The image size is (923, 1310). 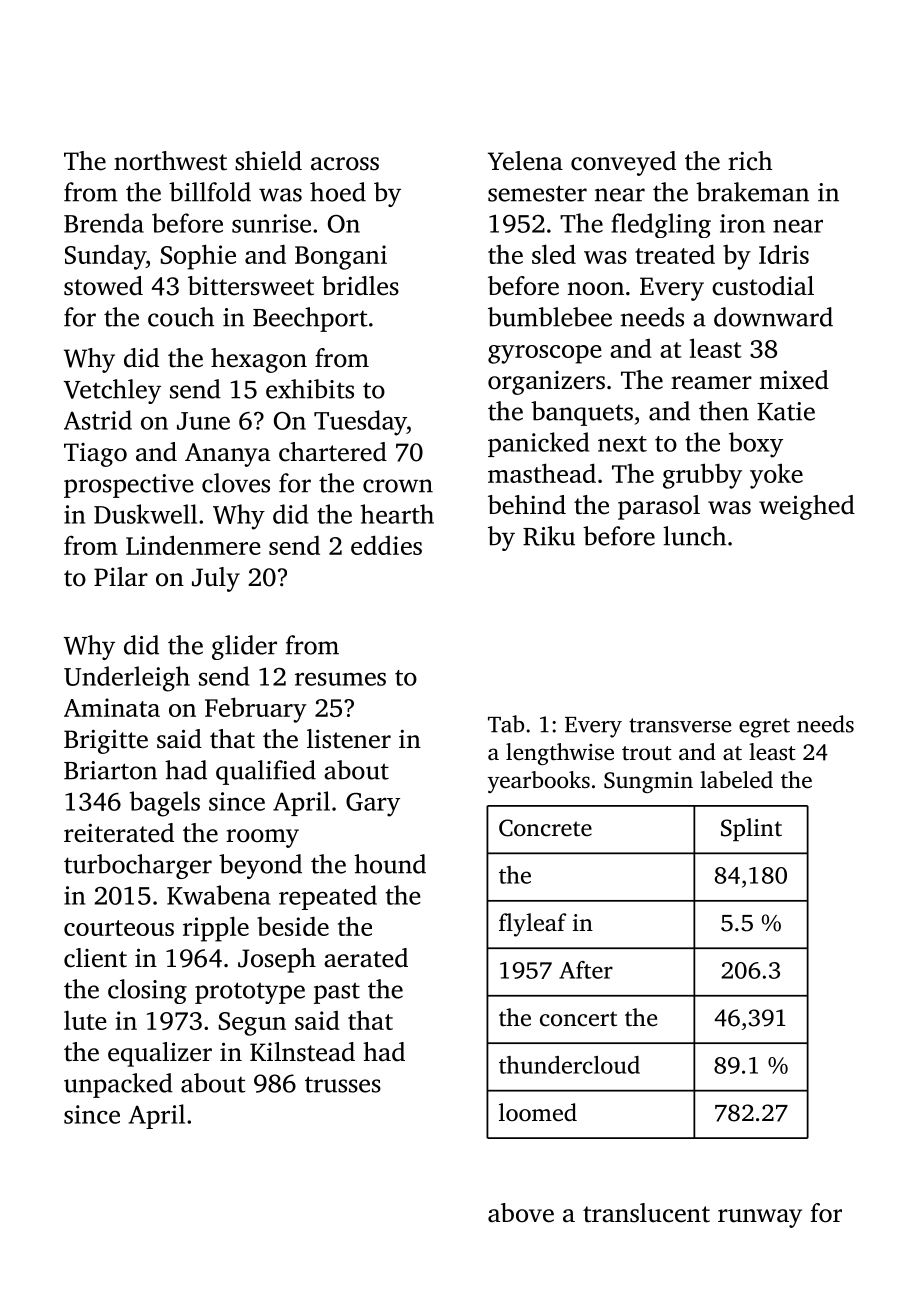 What do you see at coordinates (764, 728) in the document?
I see `egret` at bounding box center [764, 728].
